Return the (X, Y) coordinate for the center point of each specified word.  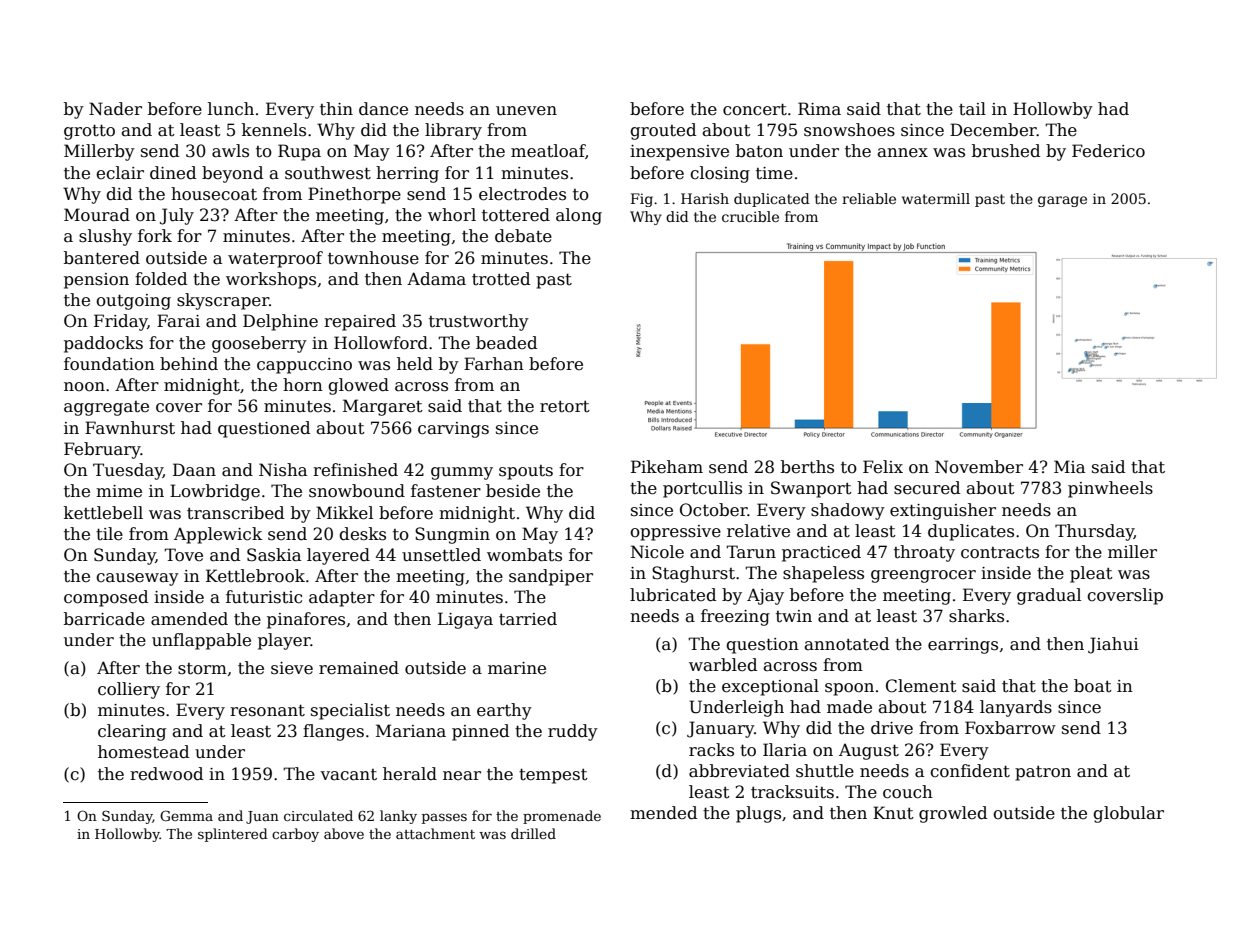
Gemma (186, 815)
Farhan (494, 364)
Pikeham (667, 467)
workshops (271, 280)
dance (383, 109)
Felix (883, 467)
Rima (819, 109)
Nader (115, 109)
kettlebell (103, 513)
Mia (1069, 467)
